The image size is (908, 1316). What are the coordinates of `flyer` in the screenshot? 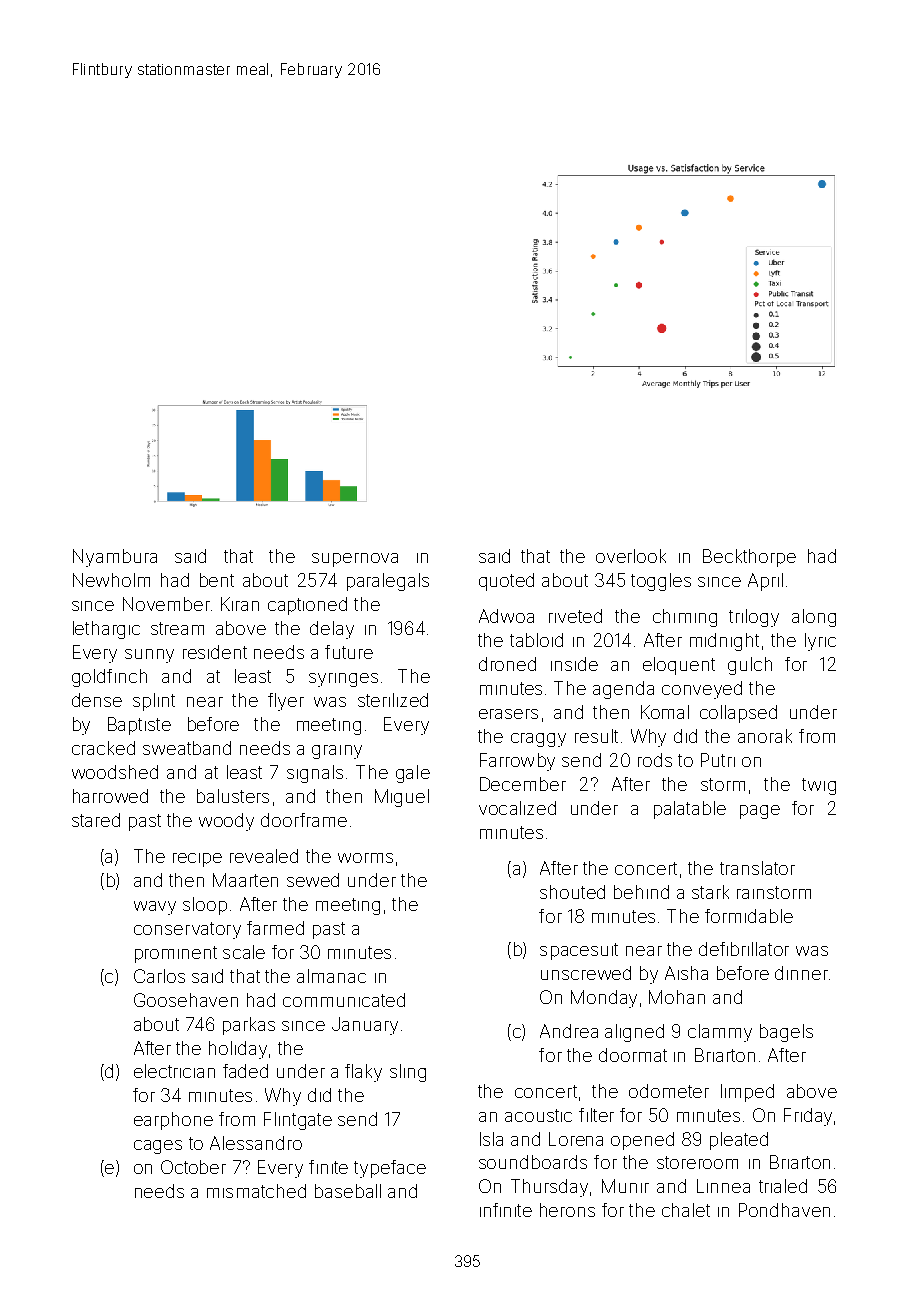 It's located at (286, 702).
